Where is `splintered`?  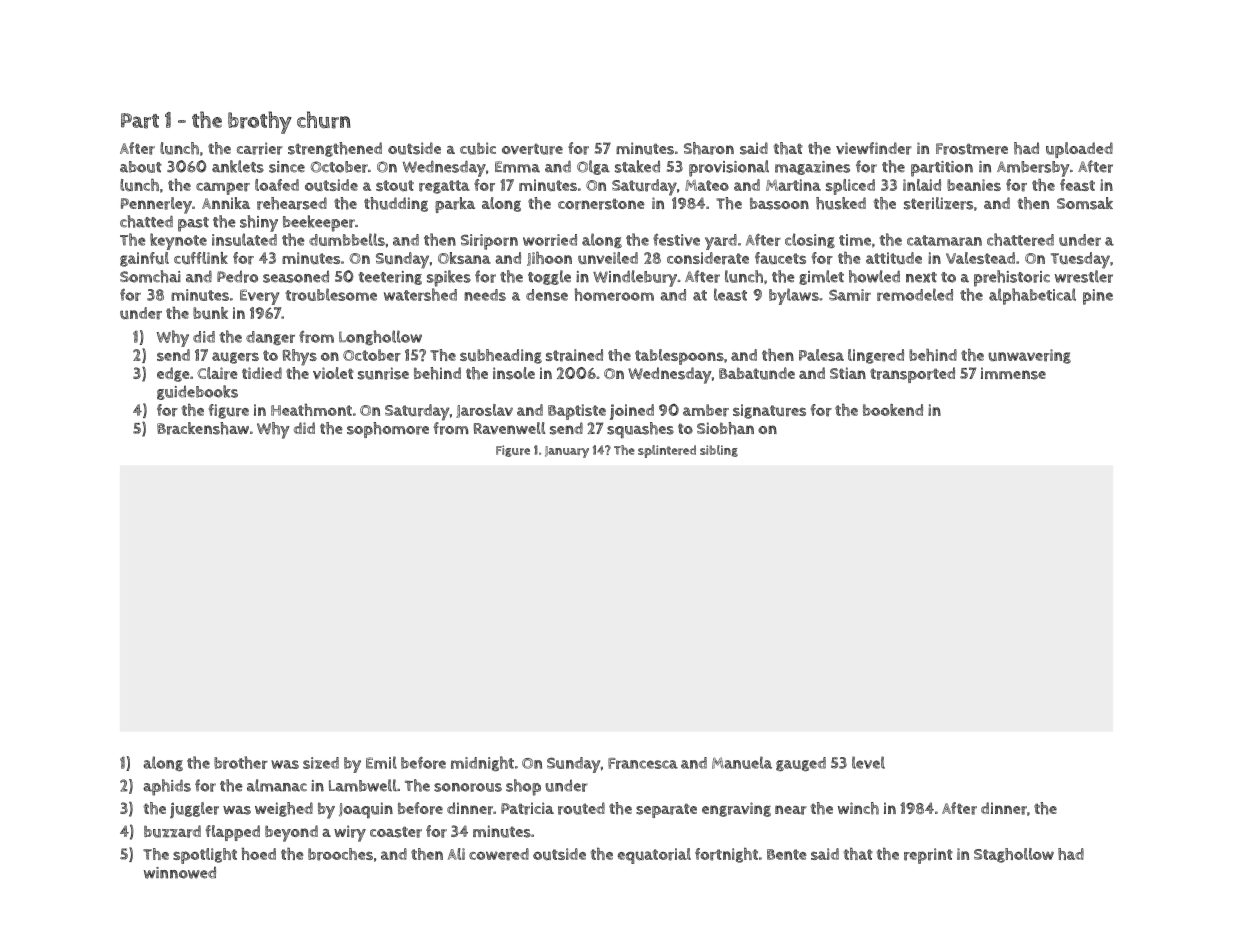 splintered is located at coordinates (667, 451).
